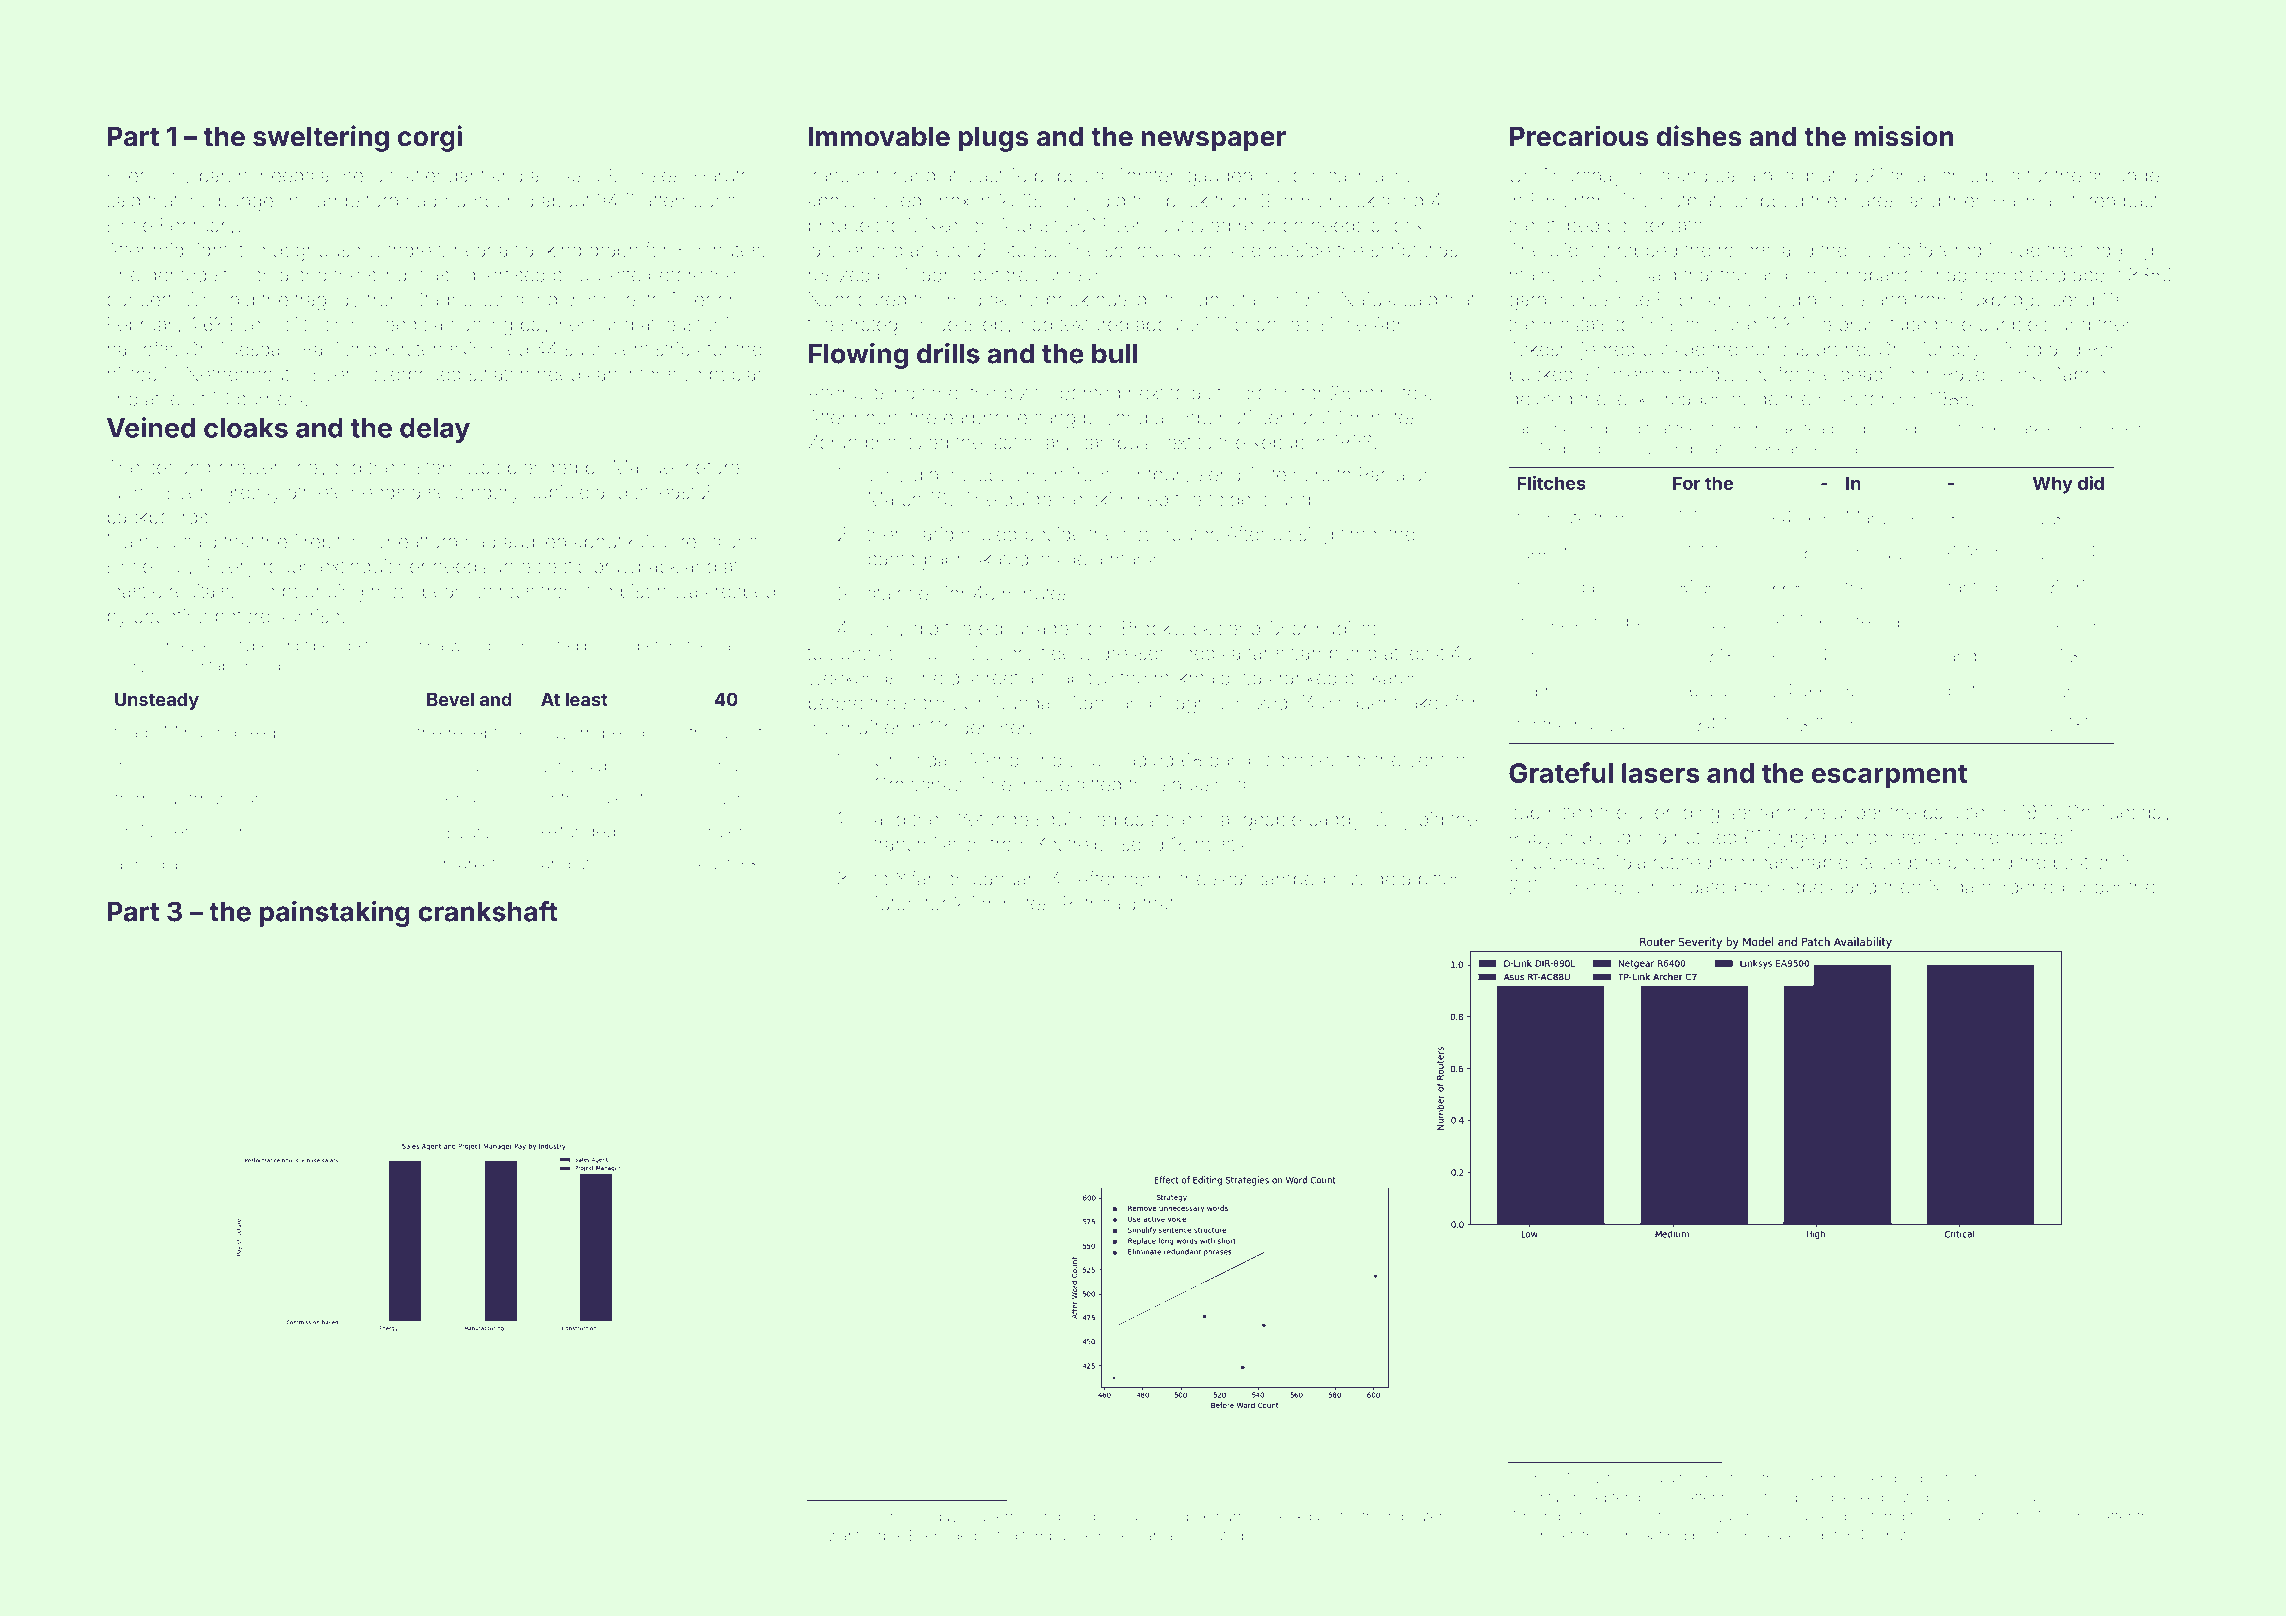 This screenshot has height=1616, width=2286. What do you see at coordinates (334, 913) in the screenshot?
I see `painstaking` at bounding box center [334, 913].
